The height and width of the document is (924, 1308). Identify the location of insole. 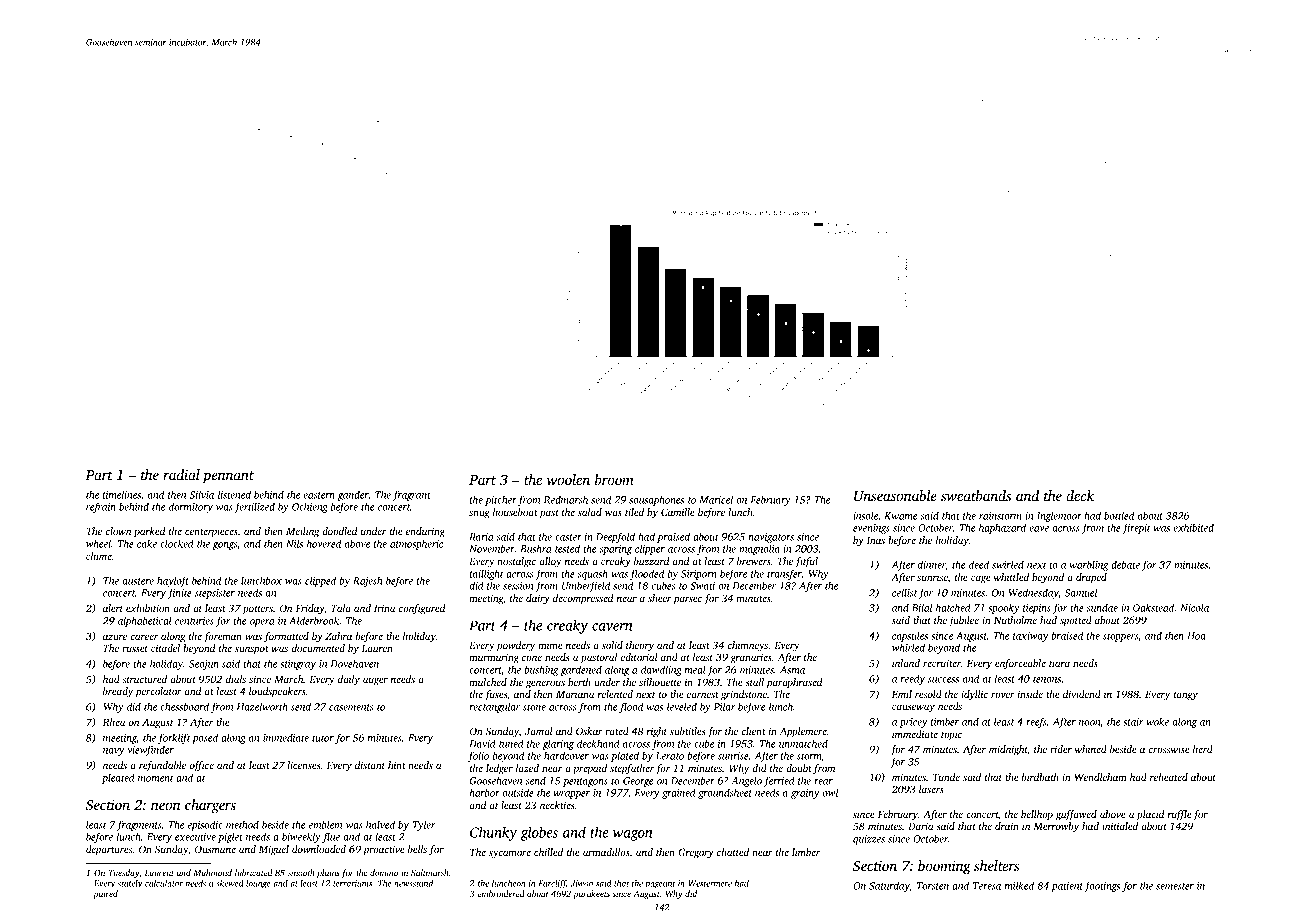
(865, 515).
